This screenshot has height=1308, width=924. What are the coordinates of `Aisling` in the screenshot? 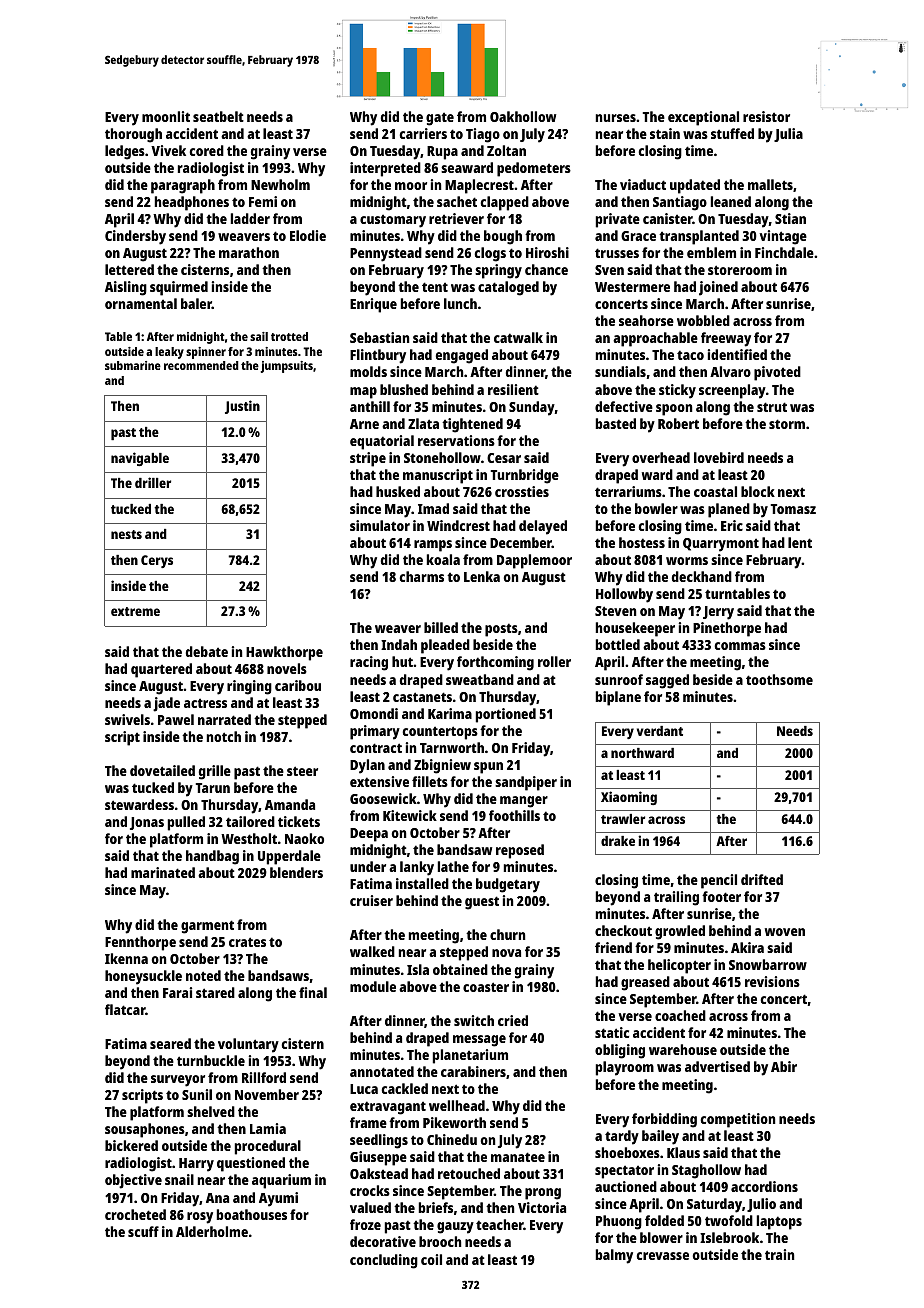 It's located at (126, 288).
